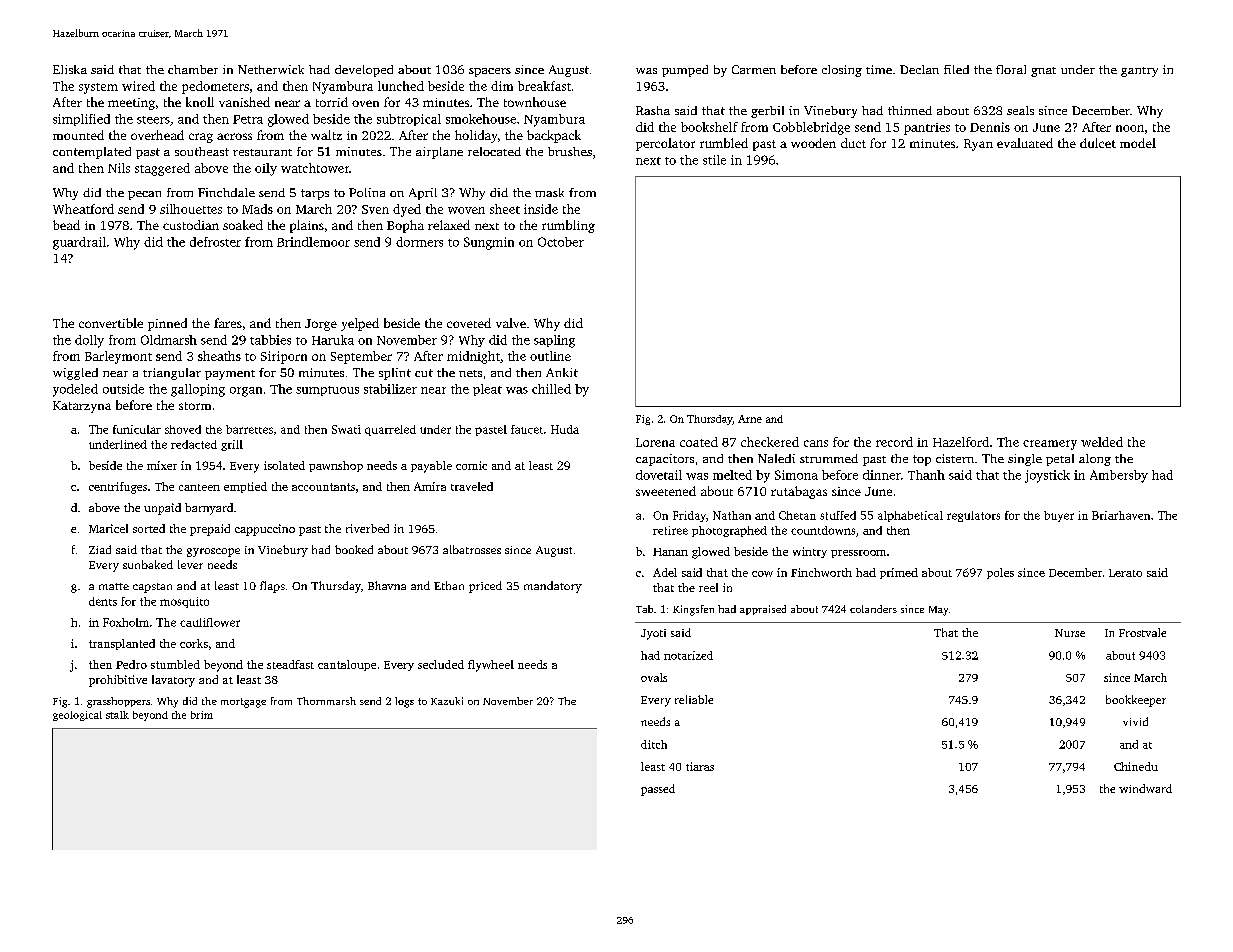 The height and width of the page is (952, 1233). Describe the element at coordinates (554, 341) in the page. I see `sapling` at that location.
